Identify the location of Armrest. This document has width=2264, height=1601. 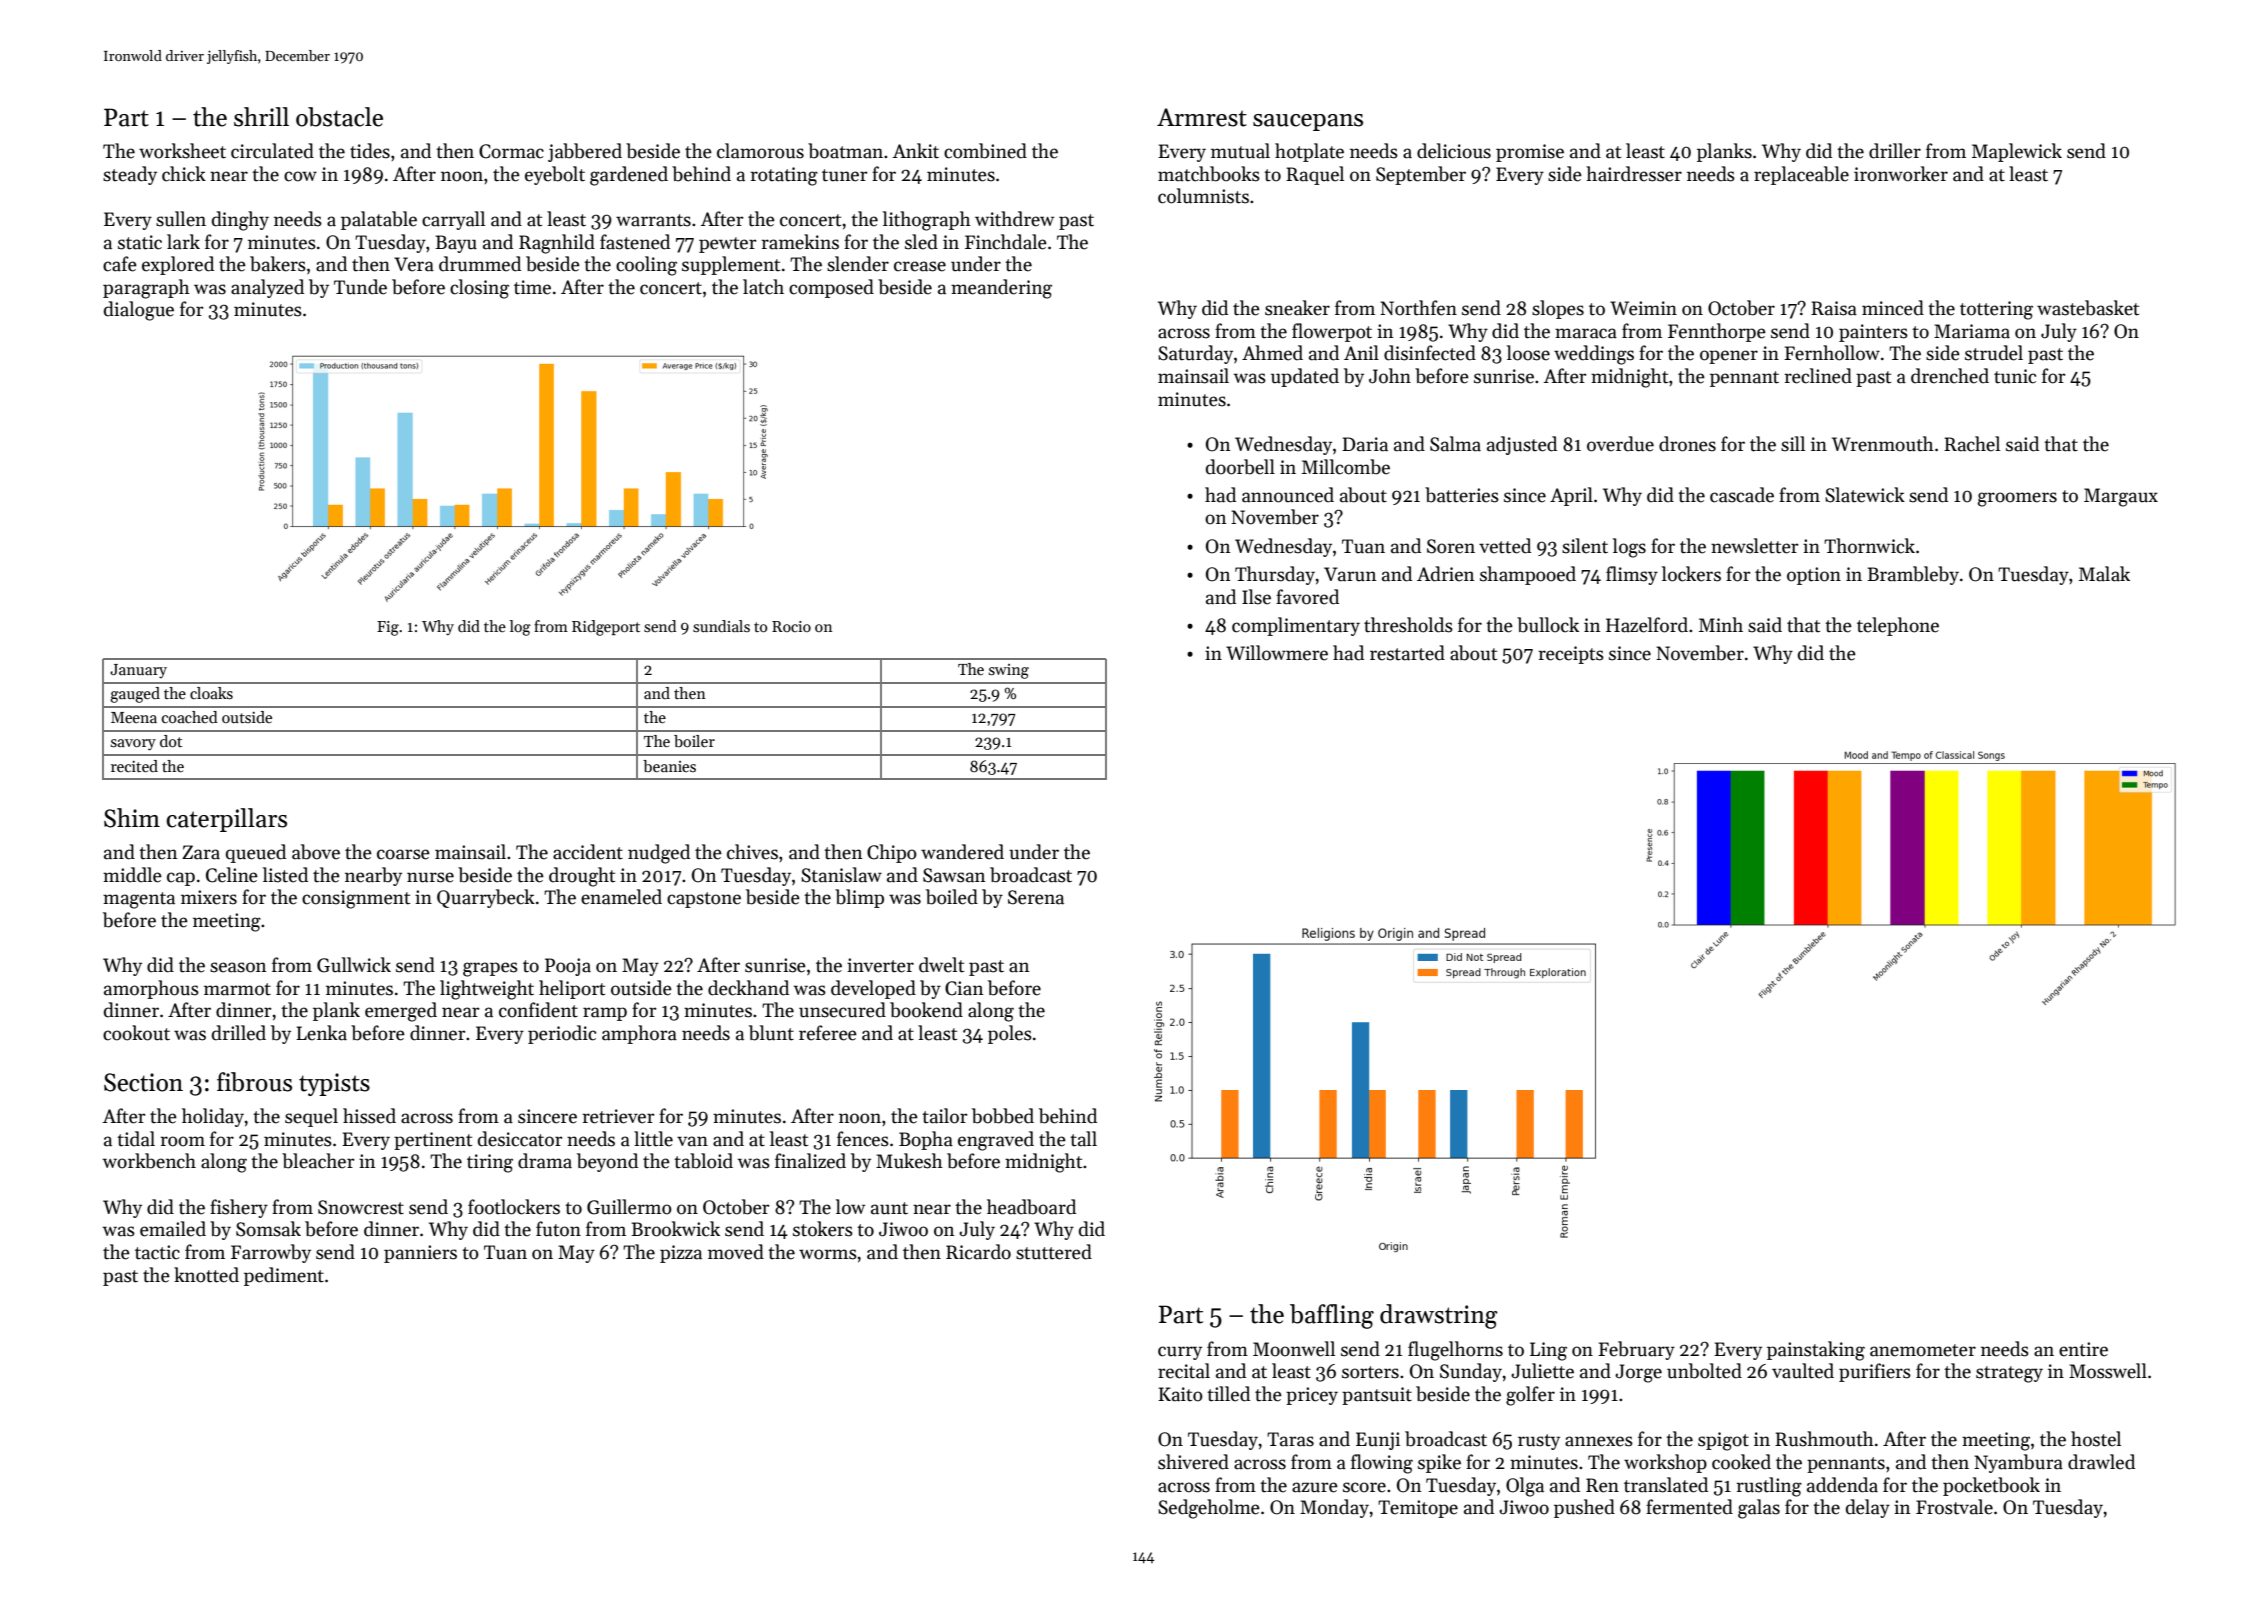
(1202, 117).
